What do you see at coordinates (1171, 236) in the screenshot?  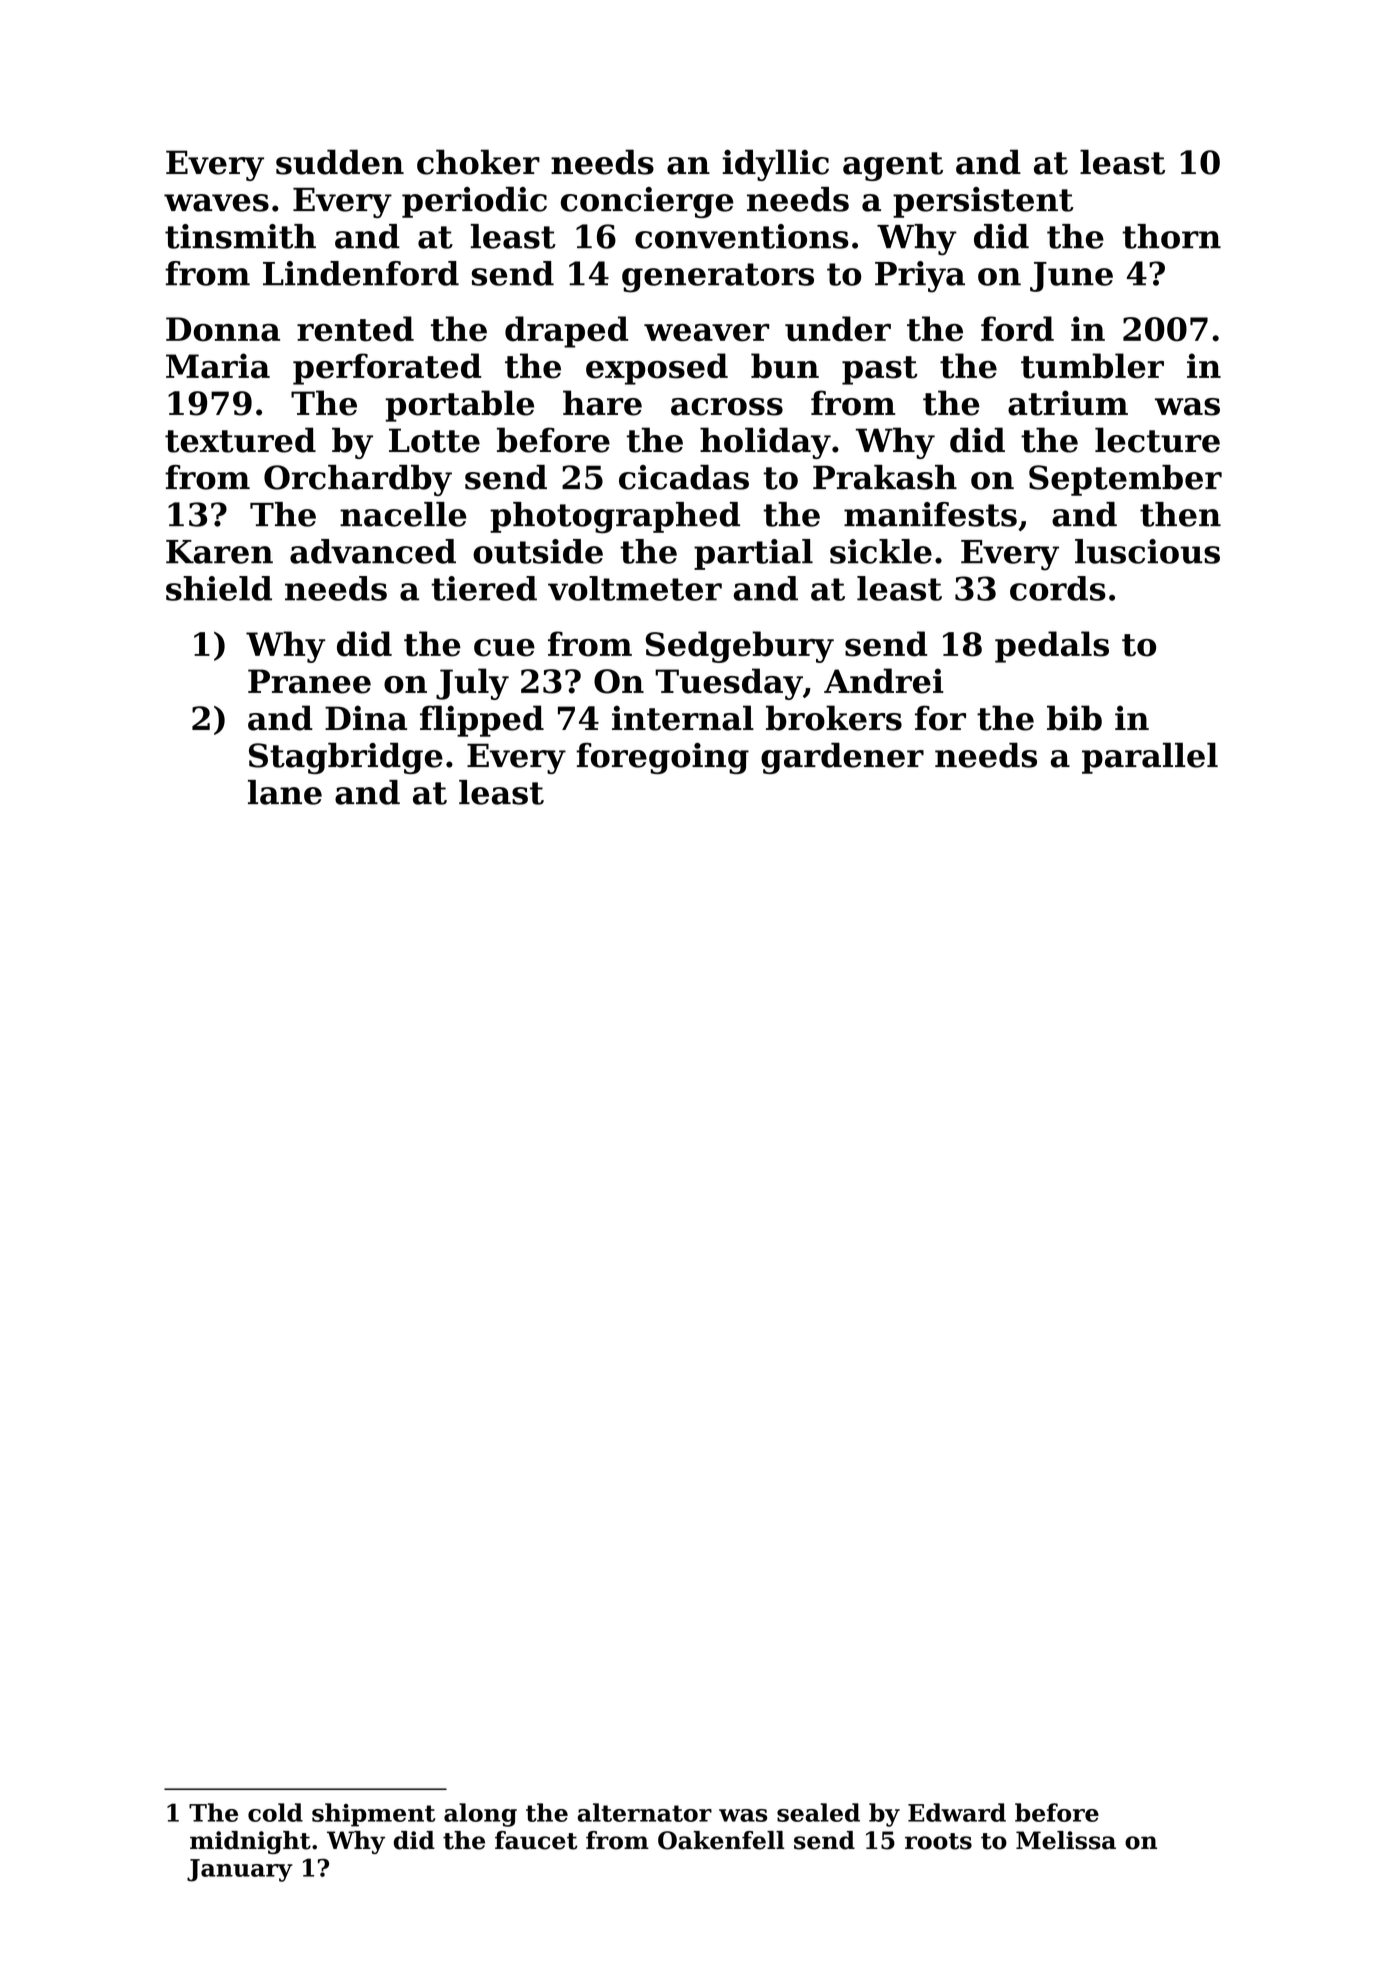 I see `thorn` at bounding box center [1171, 236].
